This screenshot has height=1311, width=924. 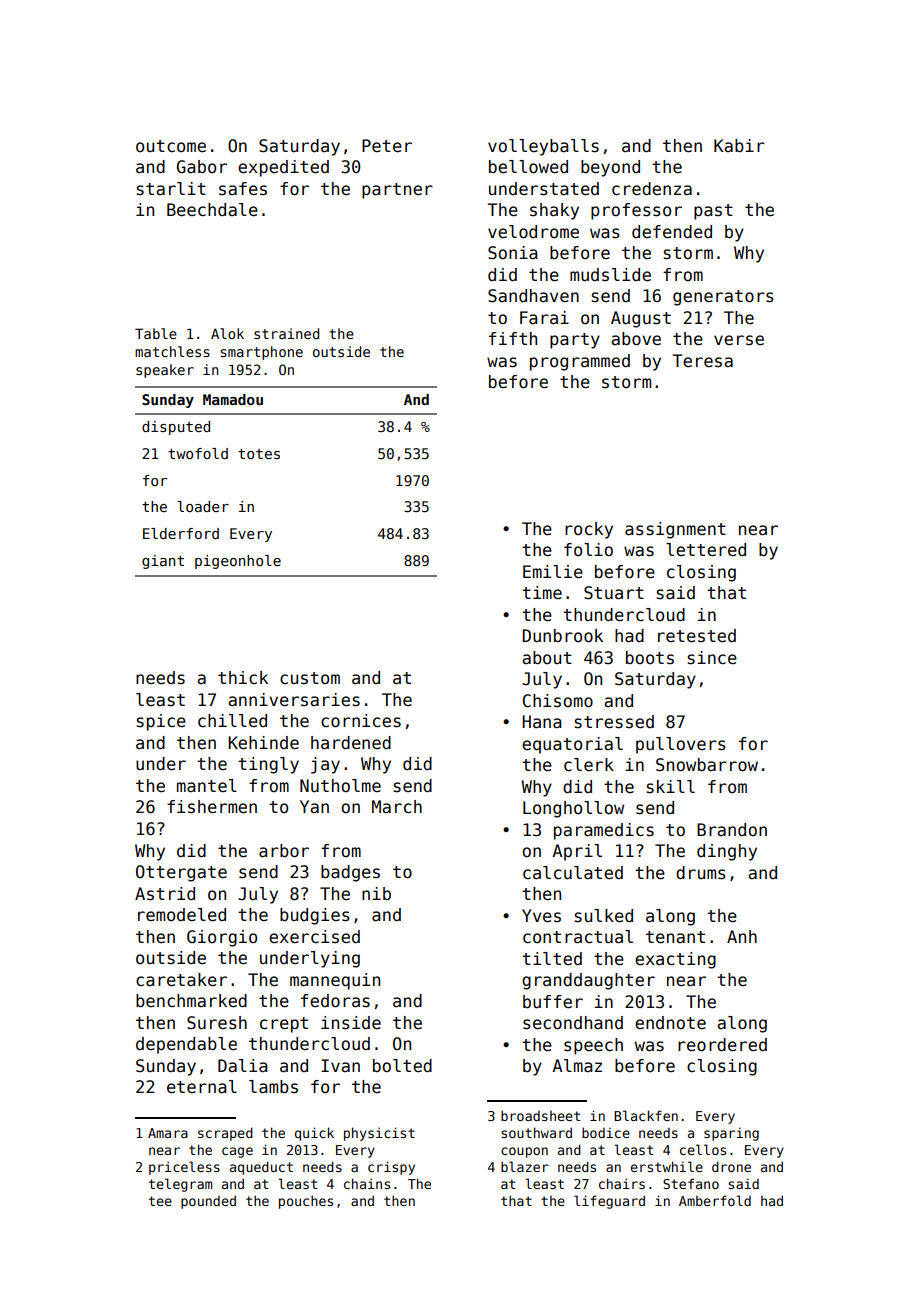 I want to click on volleyballs, so click(x=543, y=147).
